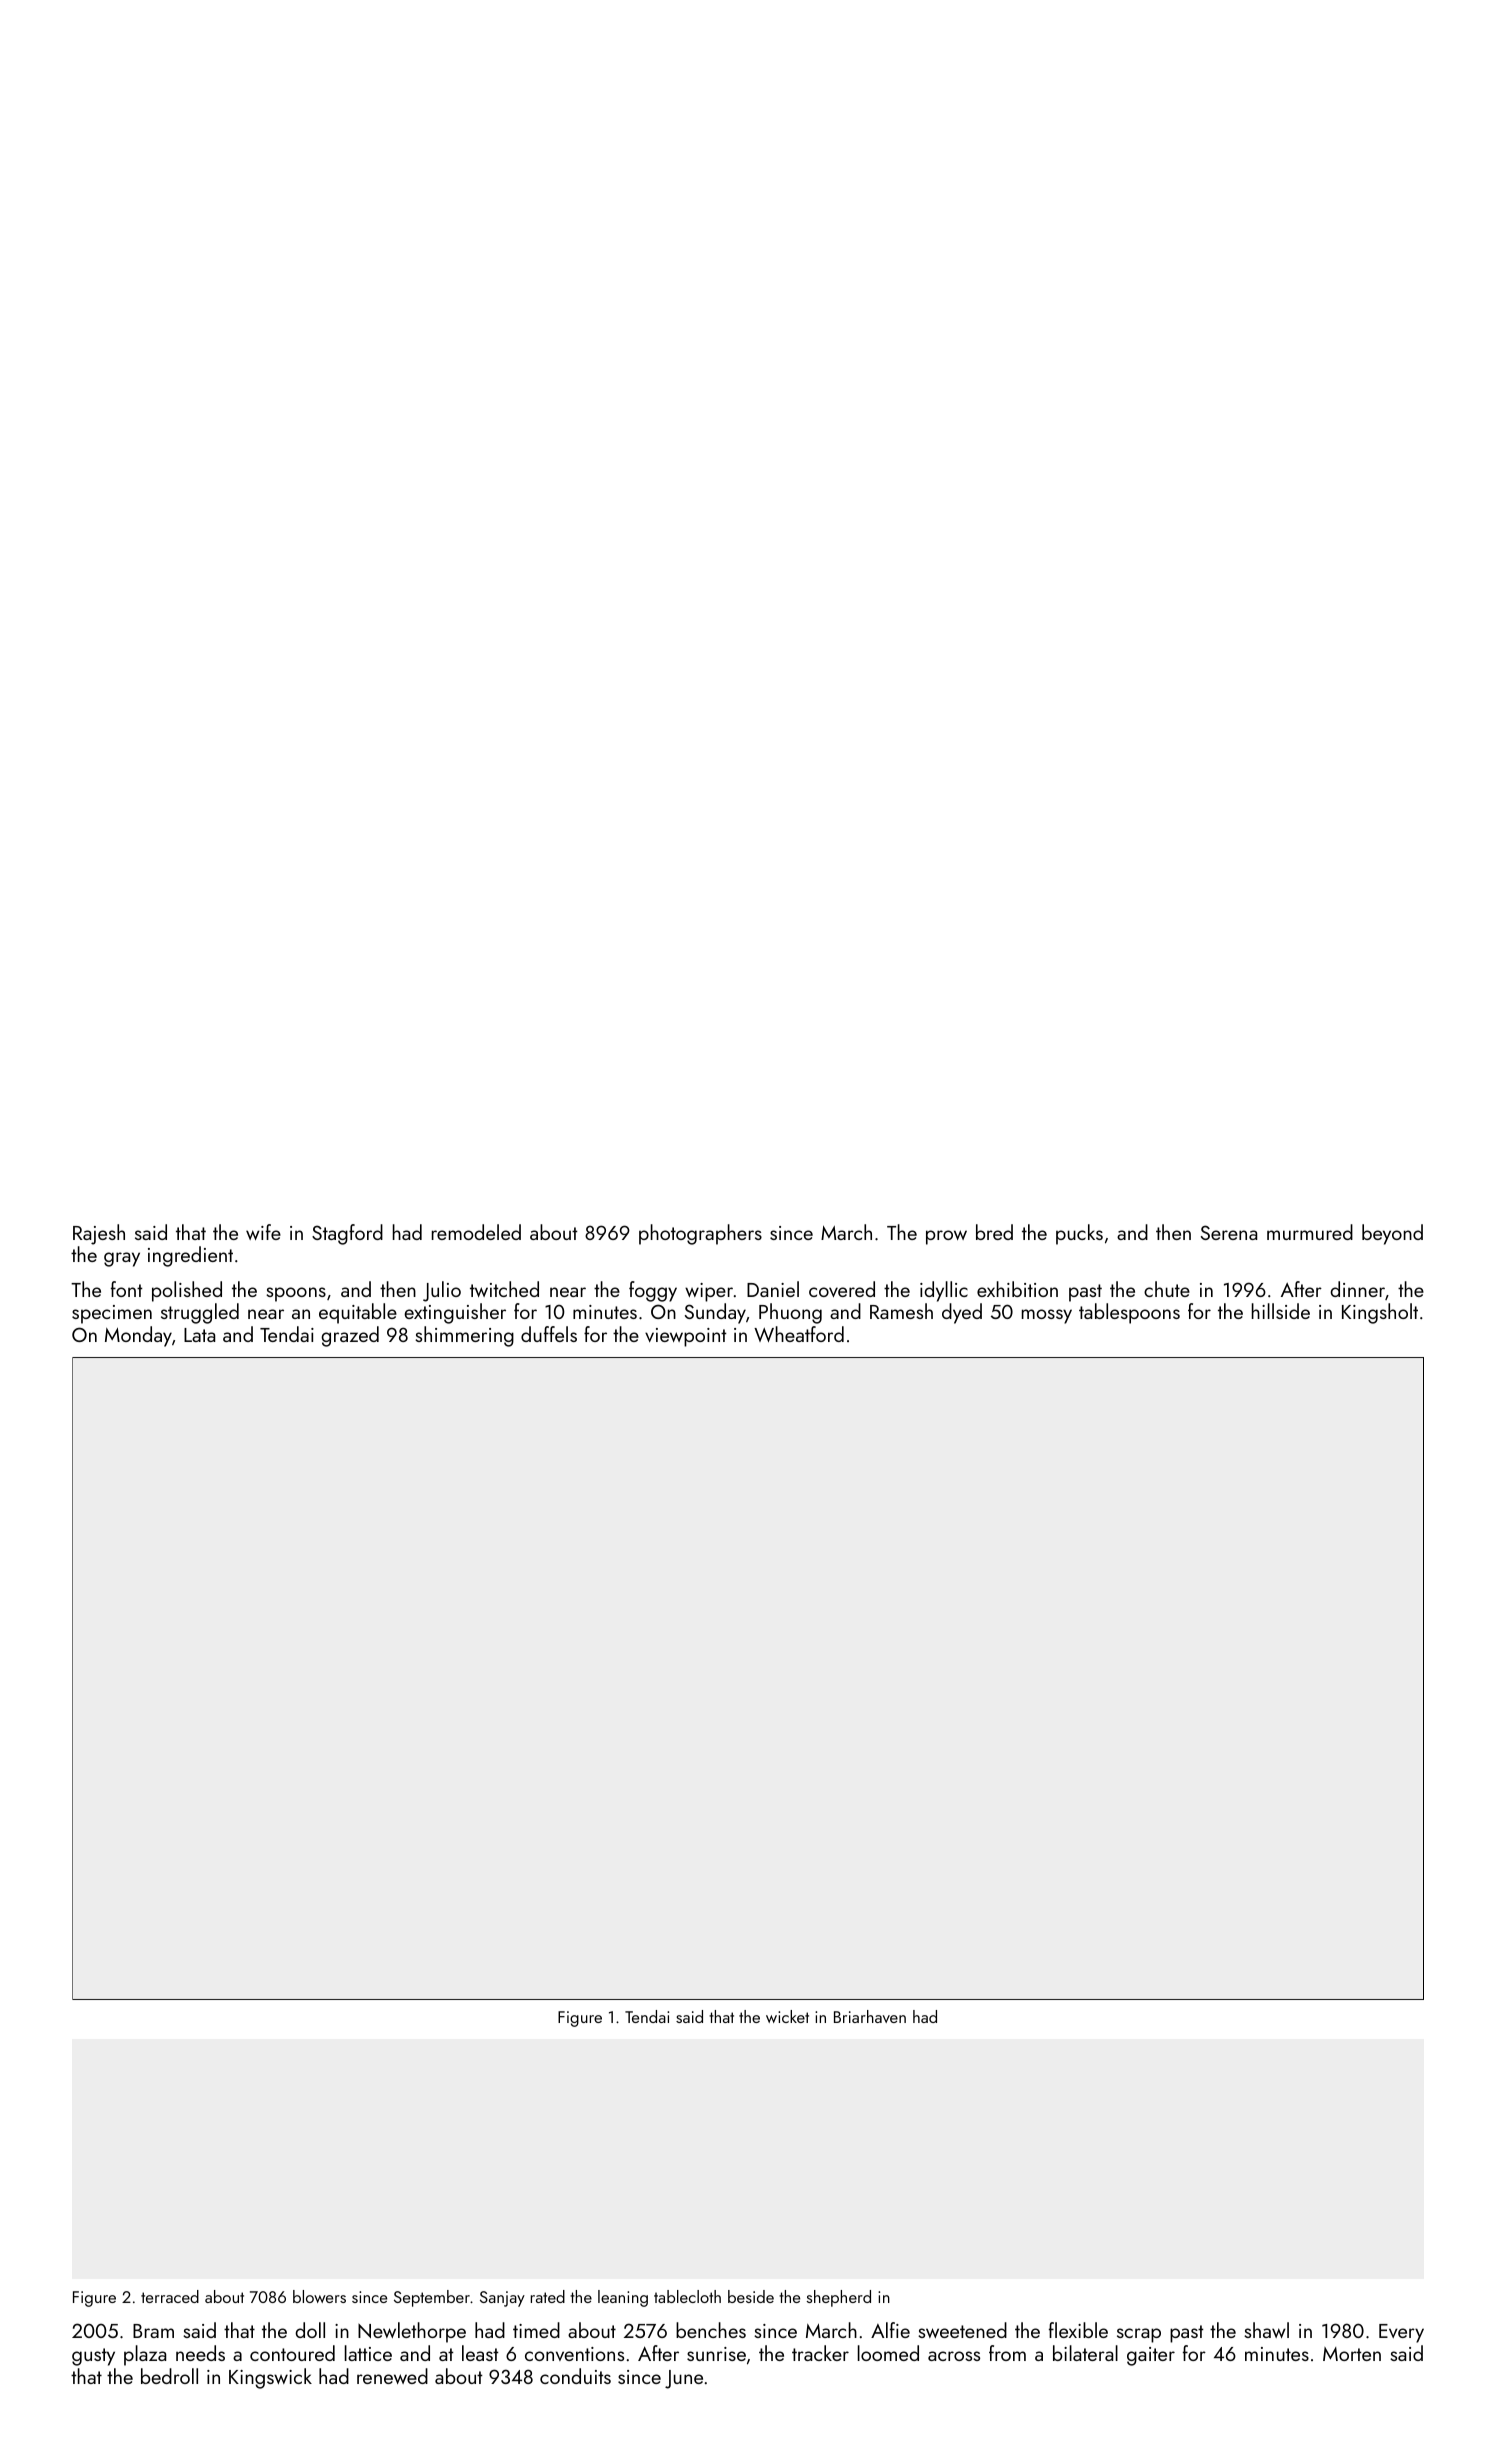 The height and width of the screenshot is (2464, 1496). Describe the element at coordinates (1047, 1316) in the screenshot. I see `mossy` at that location.
